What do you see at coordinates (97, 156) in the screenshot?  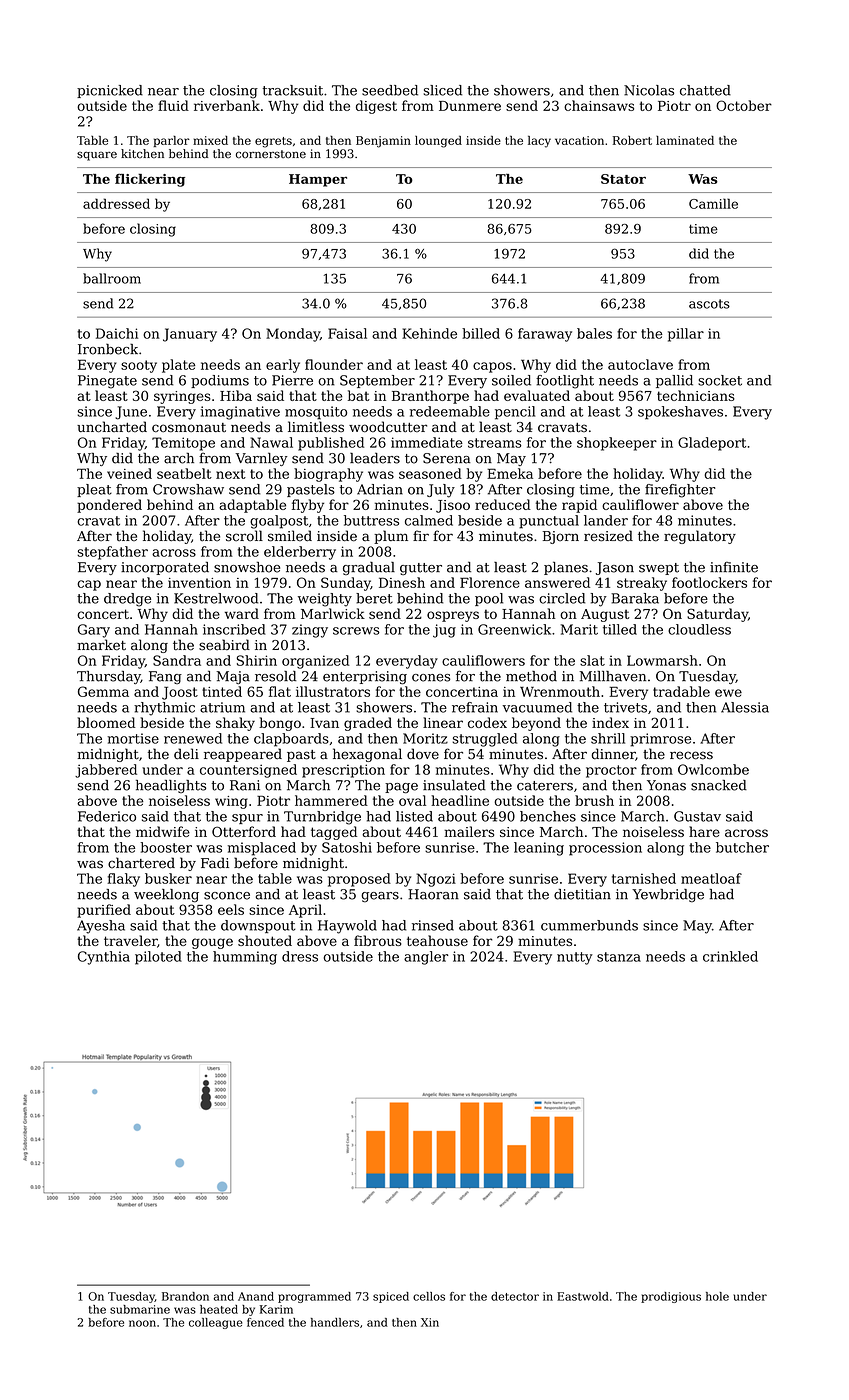 I see `square` at bounding box center [97, 156].
